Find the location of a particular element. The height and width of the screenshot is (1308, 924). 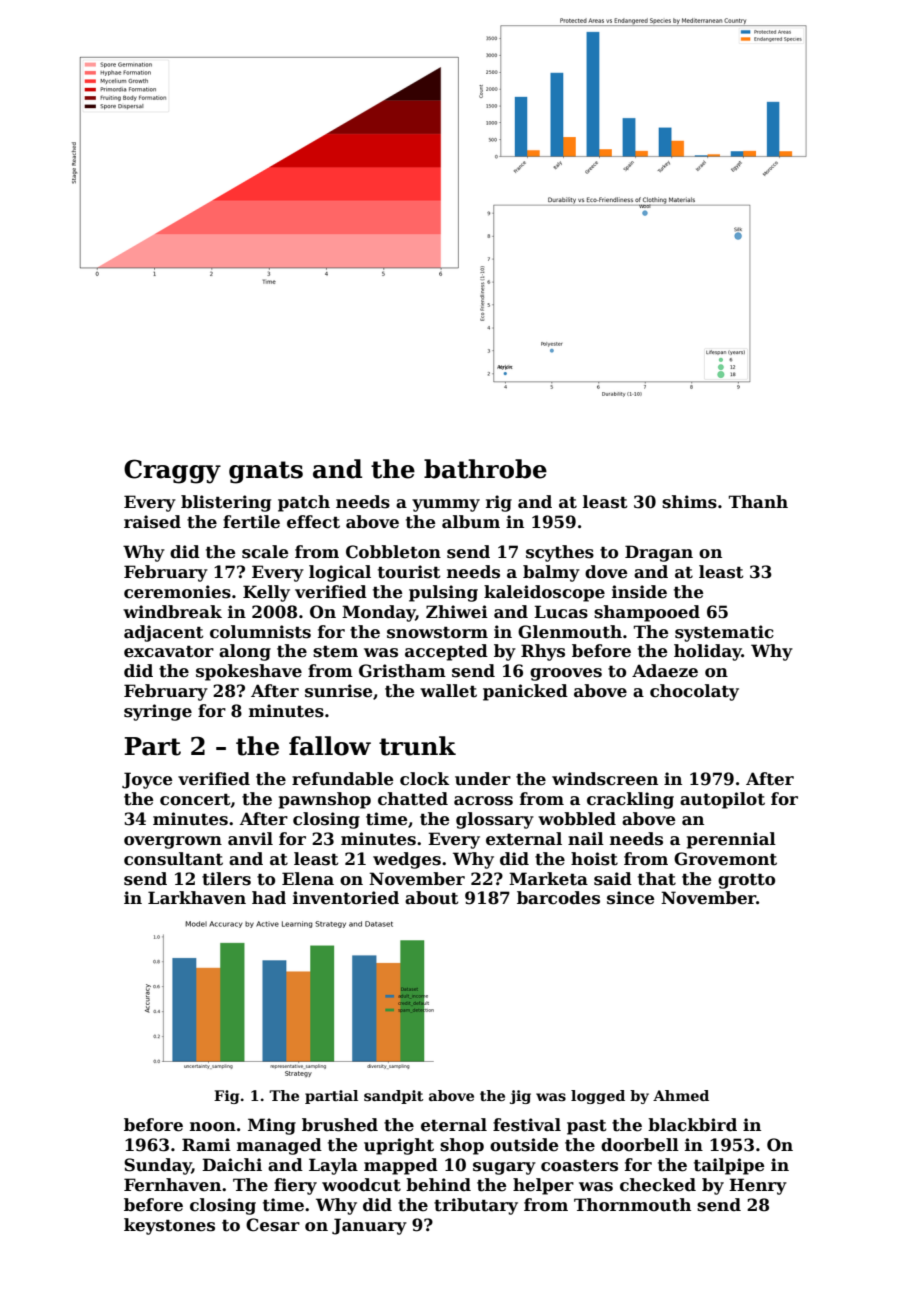

managed is located at coordinates (279, 1146).
